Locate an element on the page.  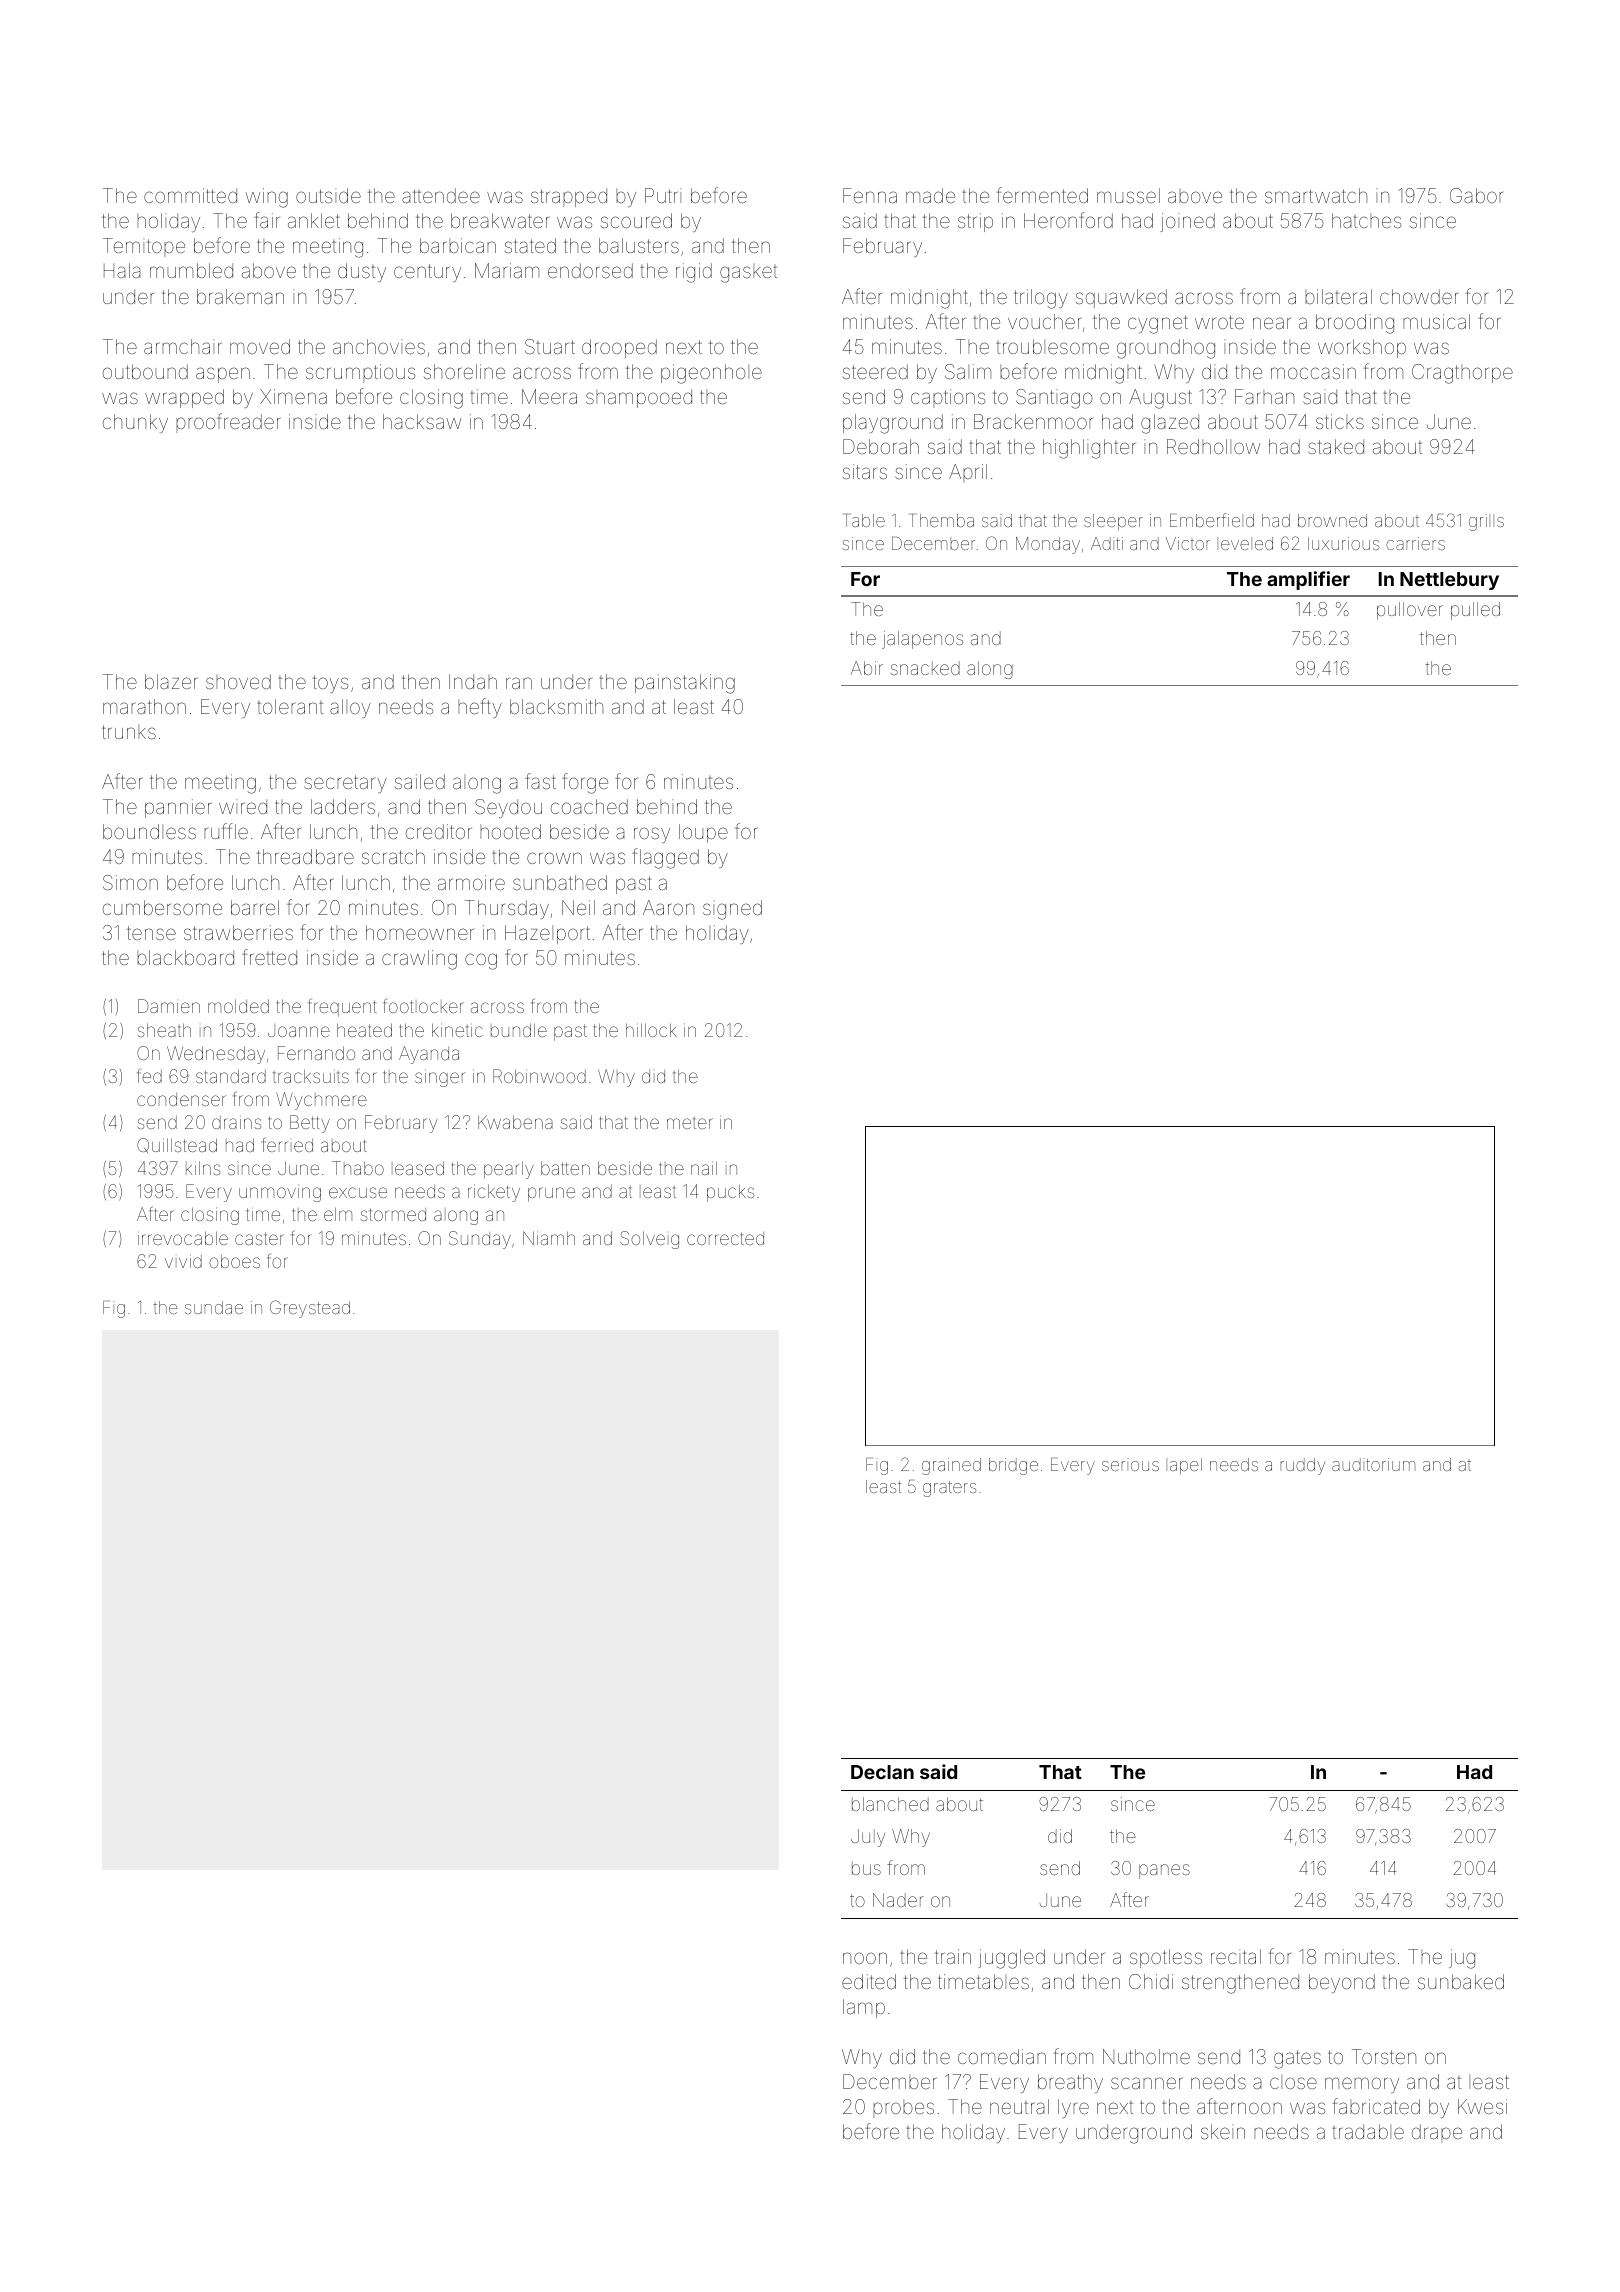
Hala is located at coordinates (122, 270).
